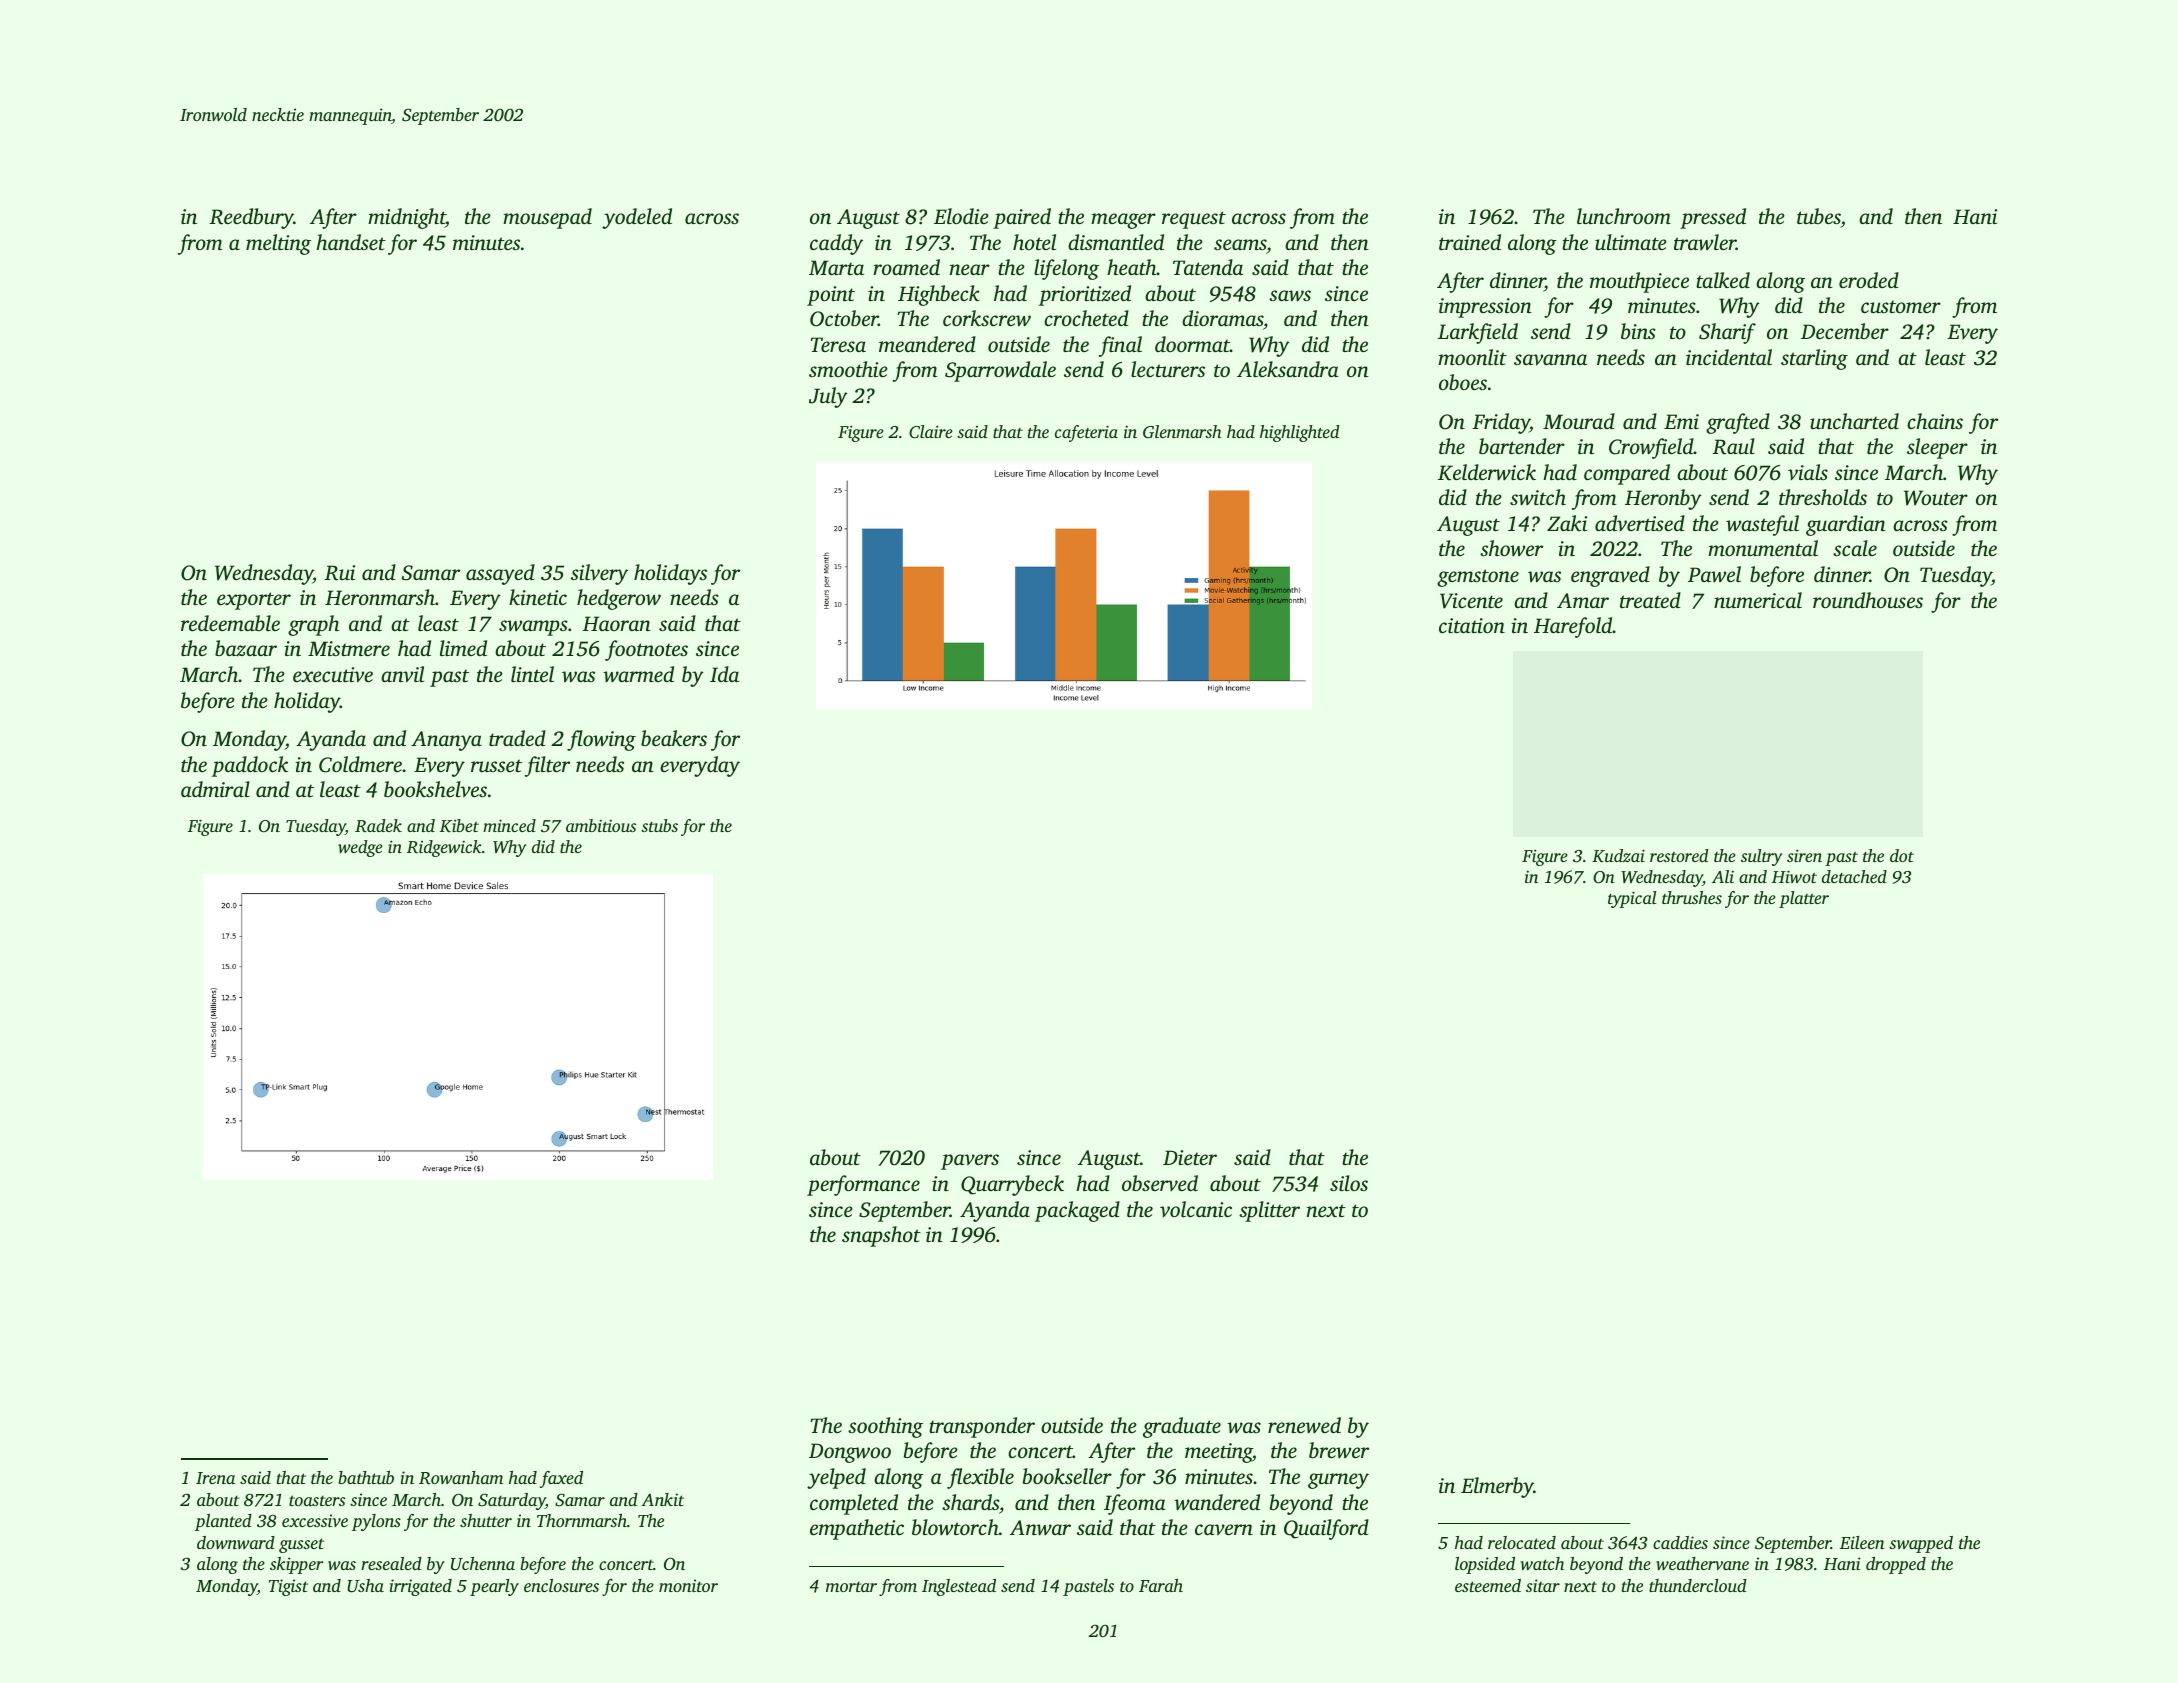 The image size is (2178, 1683). What do you see at coordinates (1567, 523) in the screenshot?
I see `Zaki` at bounding box center [1567, 523].
